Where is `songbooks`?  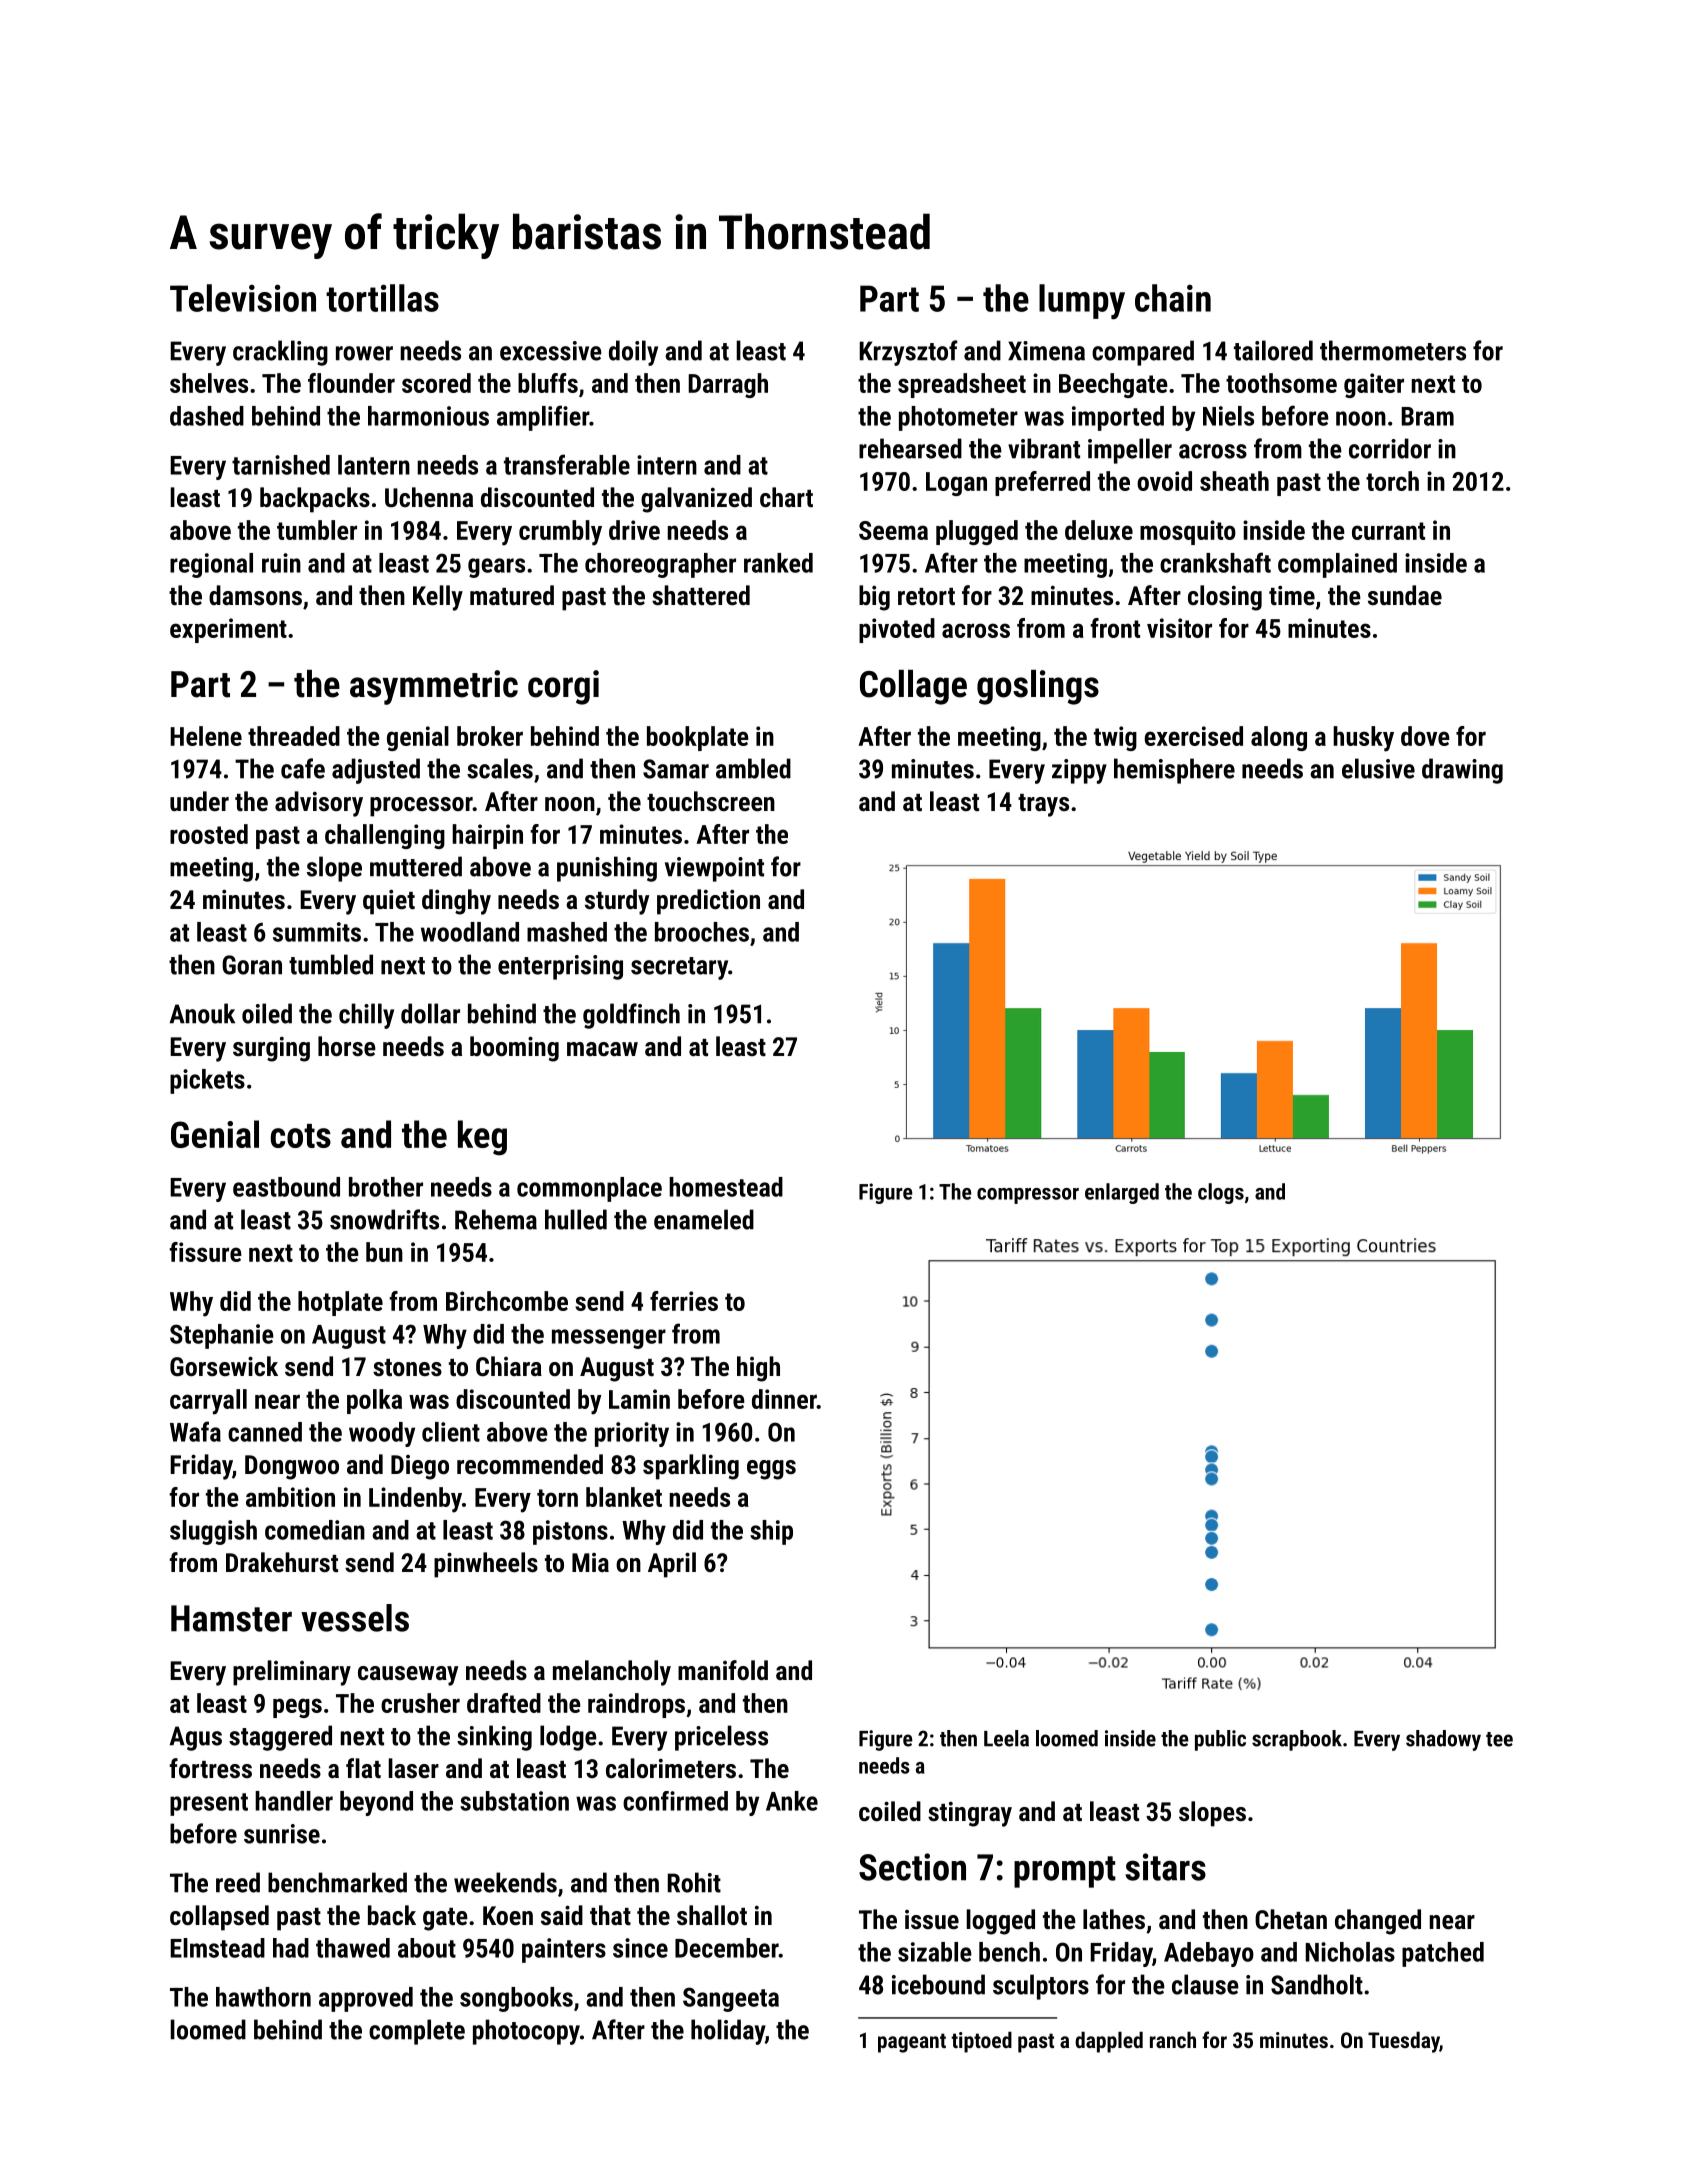
songbooks is located at coordinates (516, 1999).
